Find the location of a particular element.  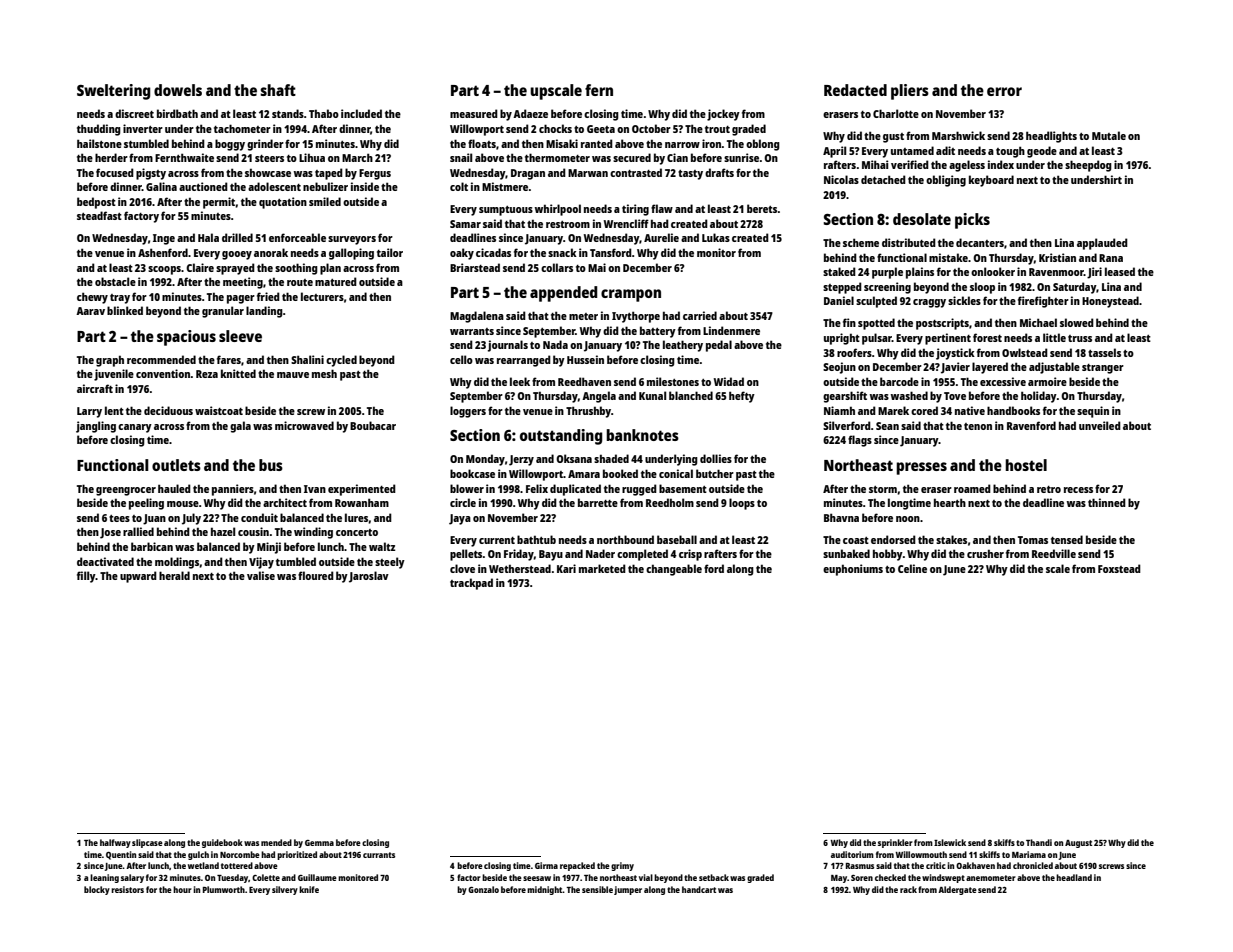

shaft is located at coordinates (278, 90).
